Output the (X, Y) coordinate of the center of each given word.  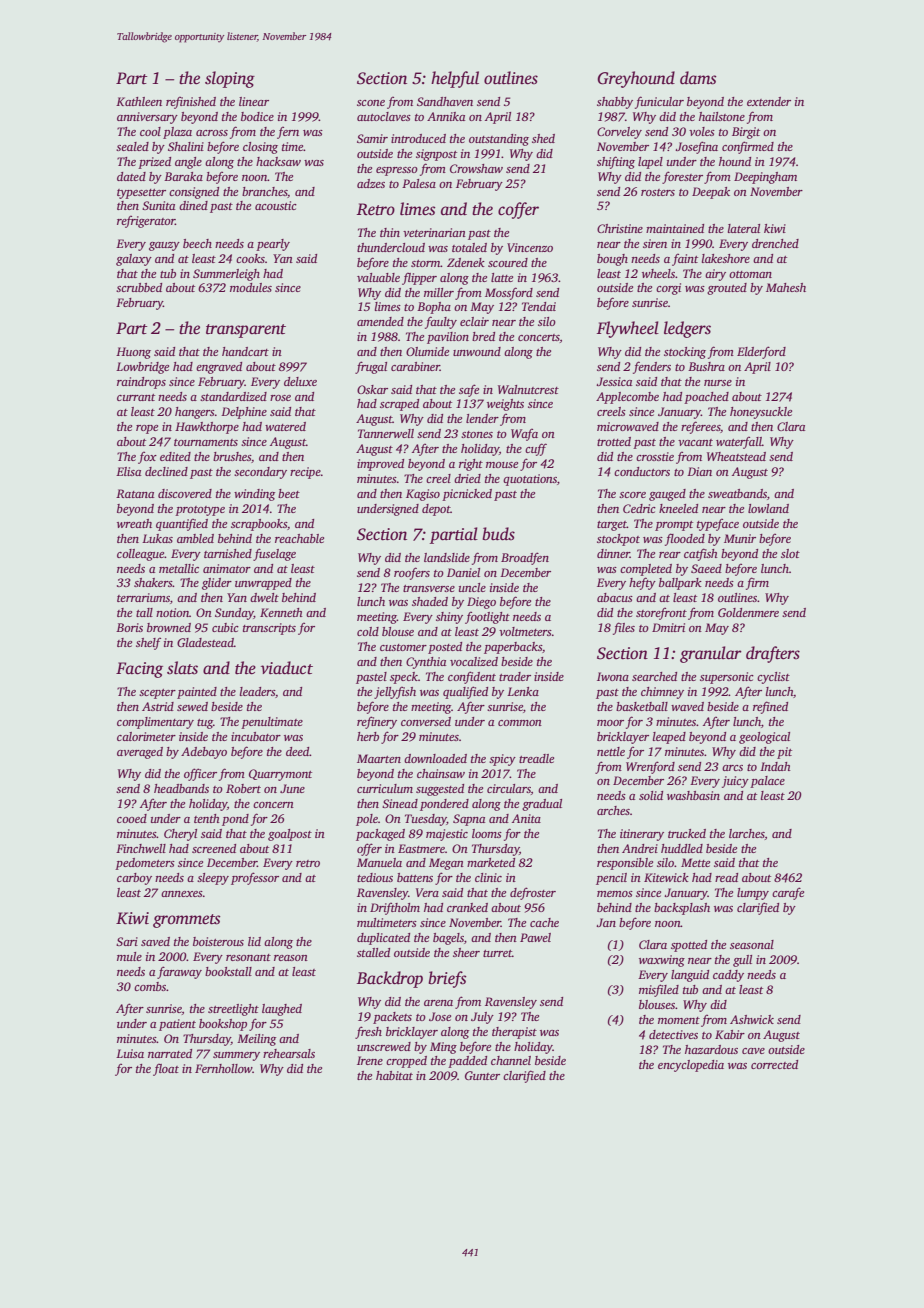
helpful (455, 79)
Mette (695, 862)
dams (698, 78)
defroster (533, 893)
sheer (466, 952)
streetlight (233, 1010)
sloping (230, 79)
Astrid (158, 706)
